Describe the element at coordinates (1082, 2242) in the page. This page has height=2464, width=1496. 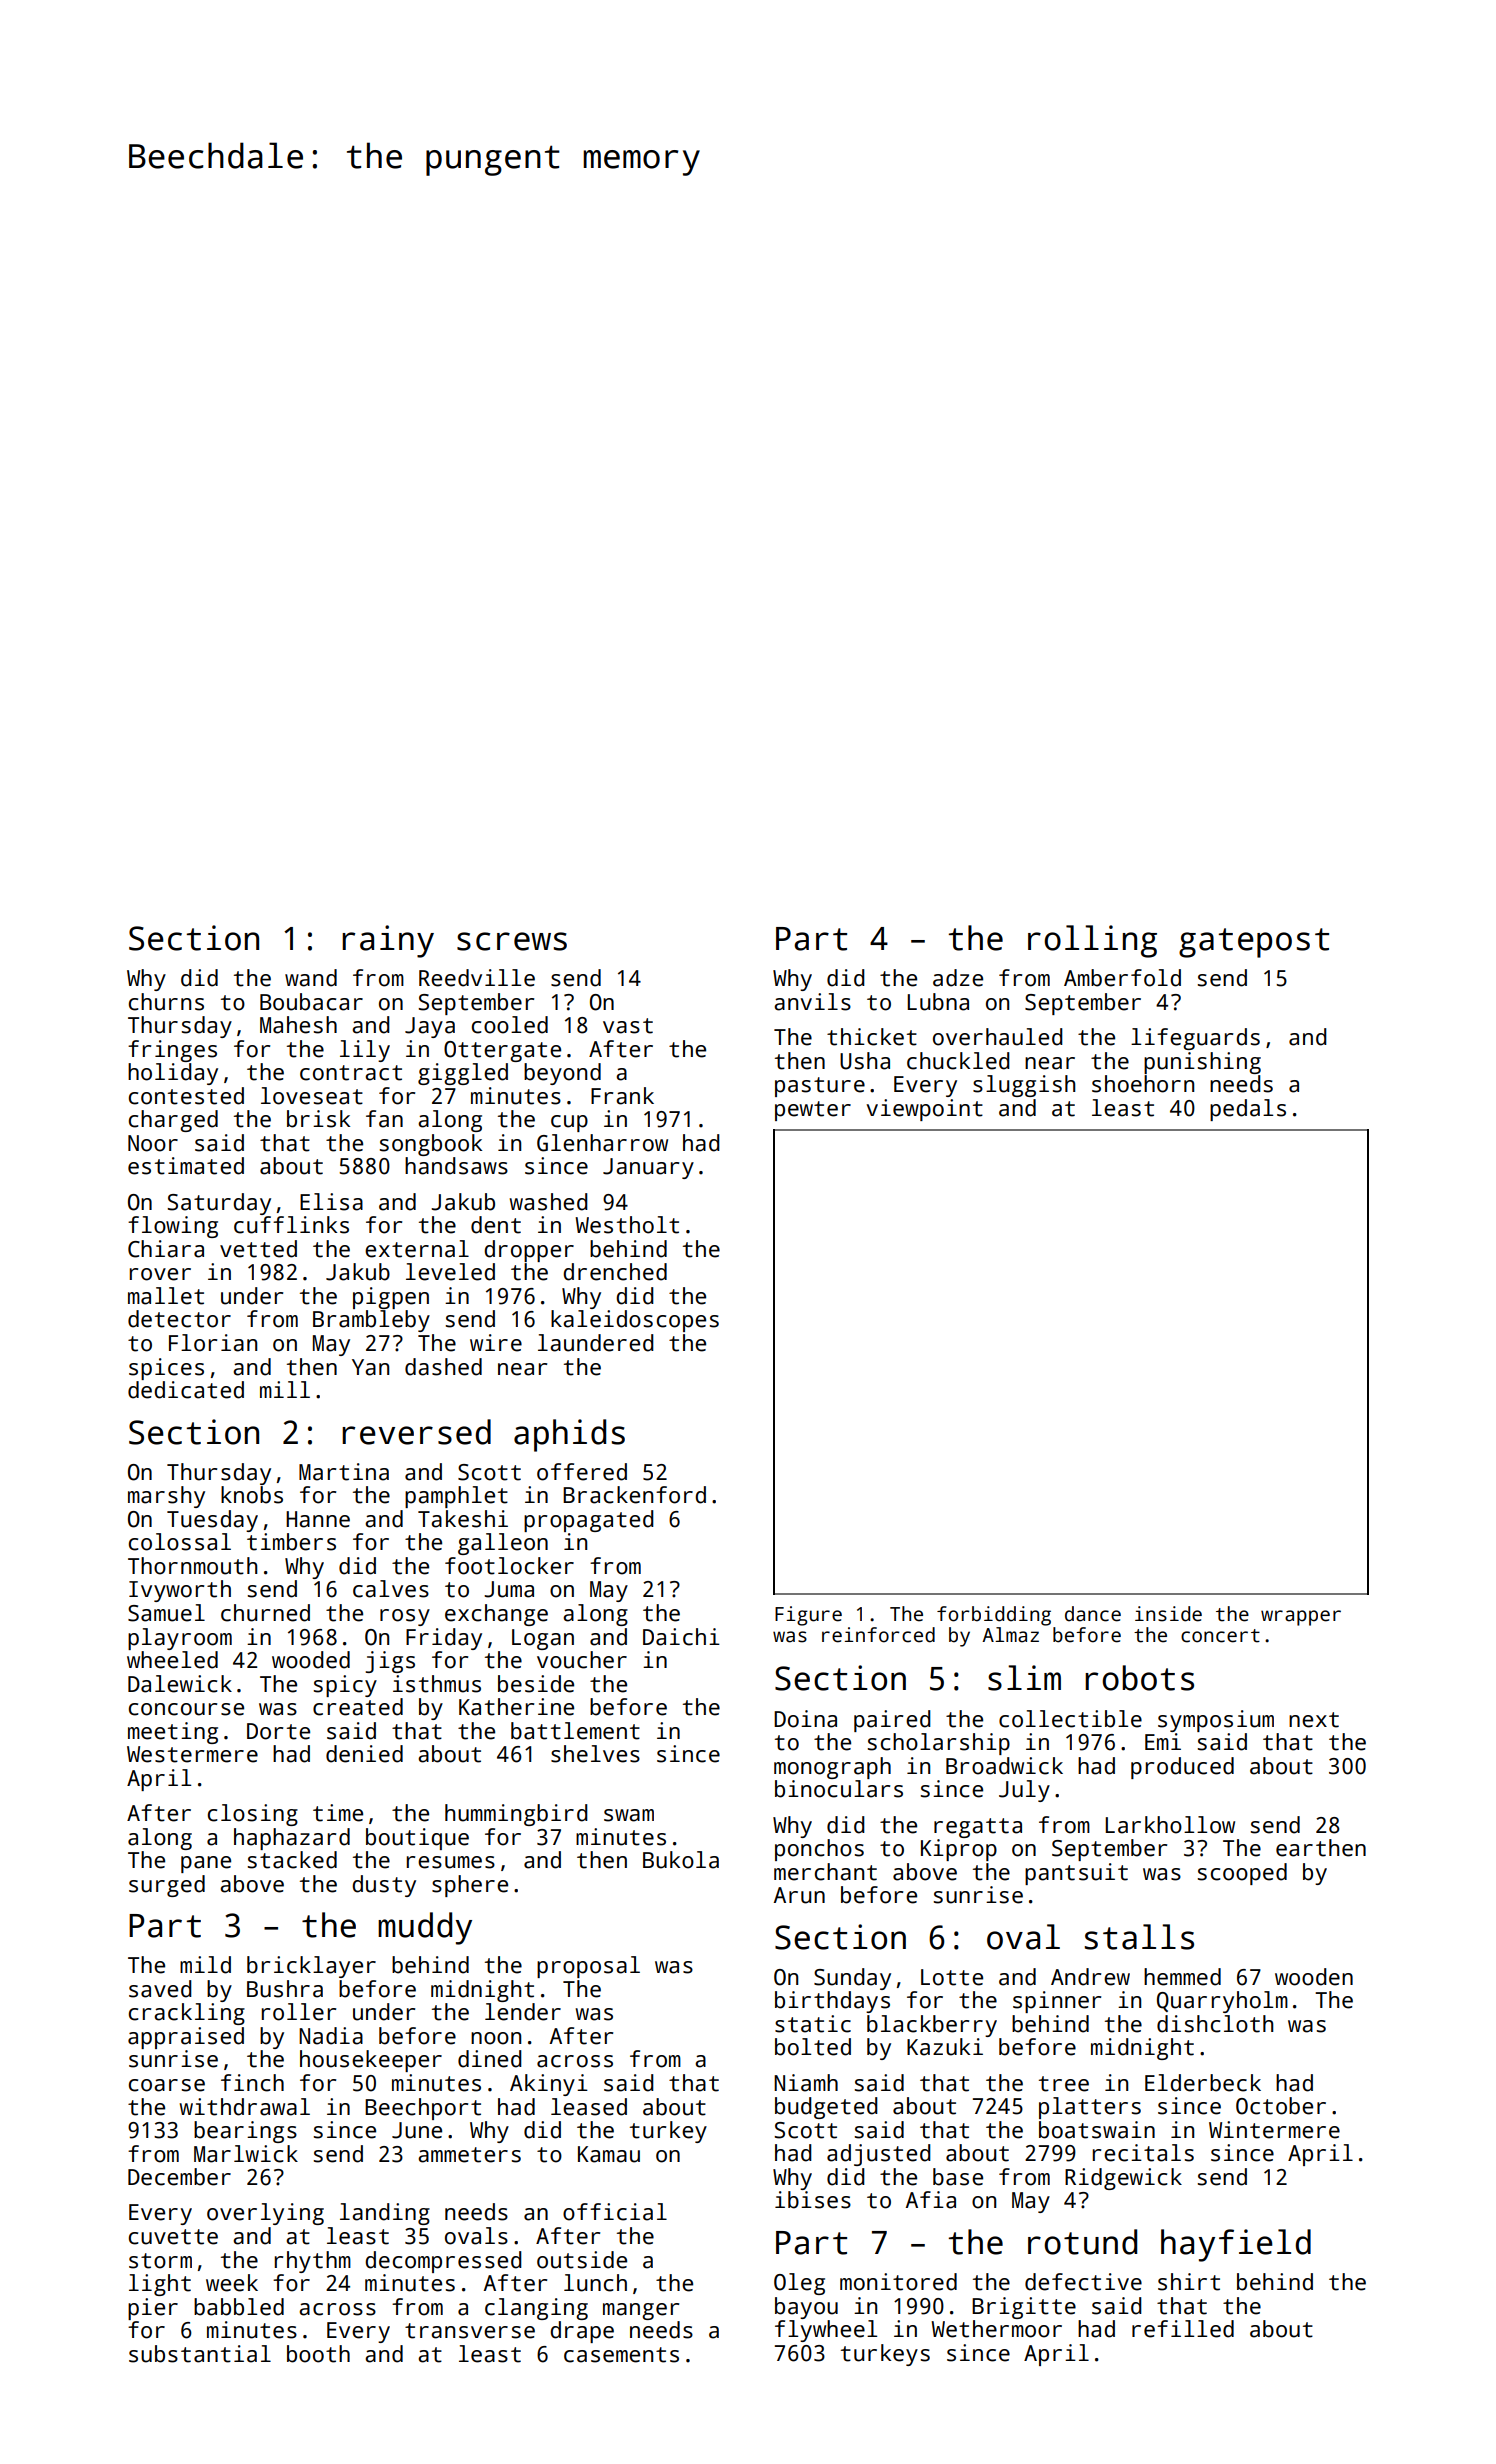
I see `rotund` at that location.
